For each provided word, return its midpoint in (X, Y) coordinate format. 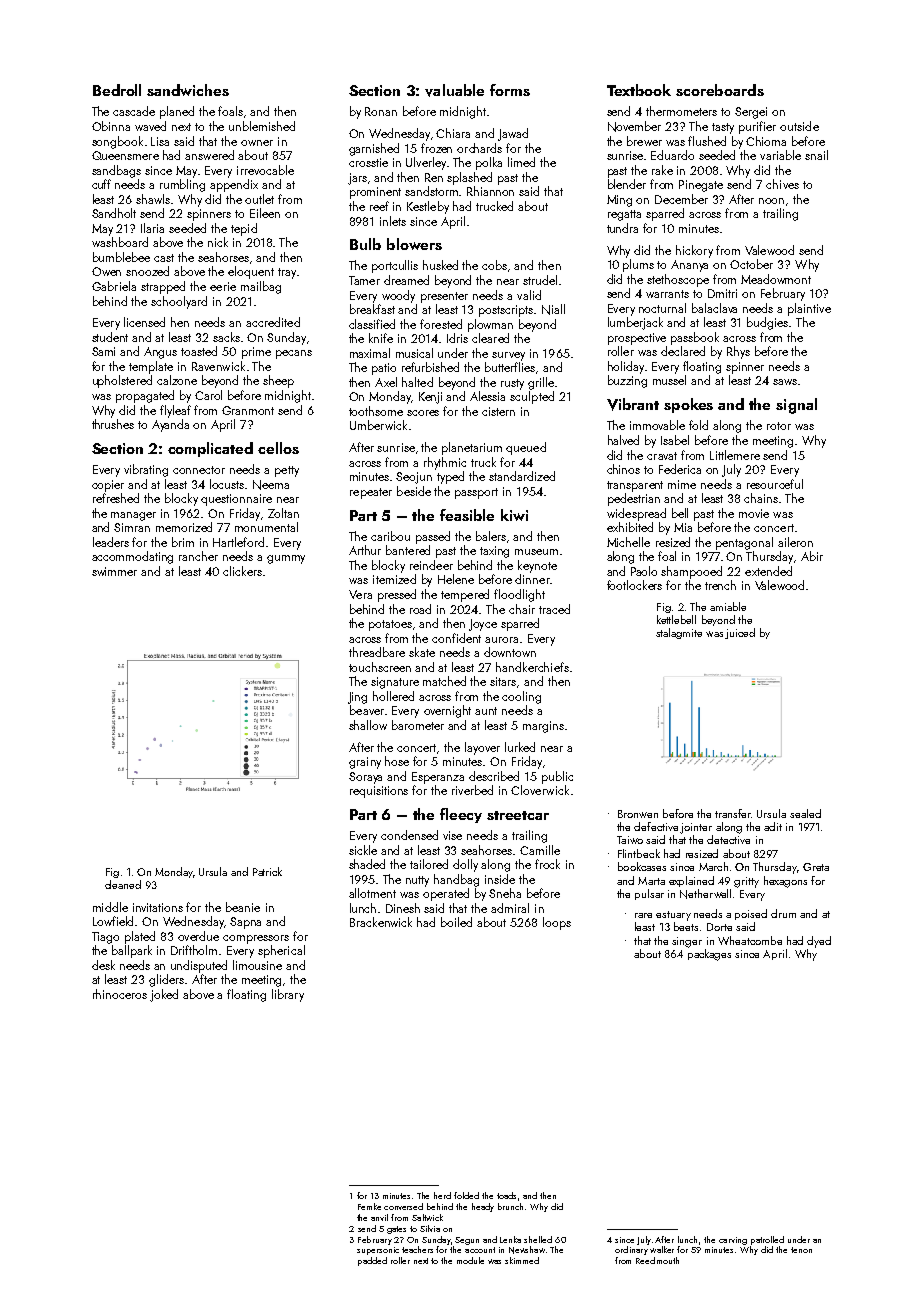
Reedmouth (657, 1260)
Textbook (639, 90)
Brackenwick (381, 922)
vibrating (146, 470)
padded (372, 1261)
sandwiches (188, 90)
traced (554, 609)
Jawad (513, 134)
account (480, 1250)
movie (754, 513)
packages (709, 955)
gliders (166, 980)
